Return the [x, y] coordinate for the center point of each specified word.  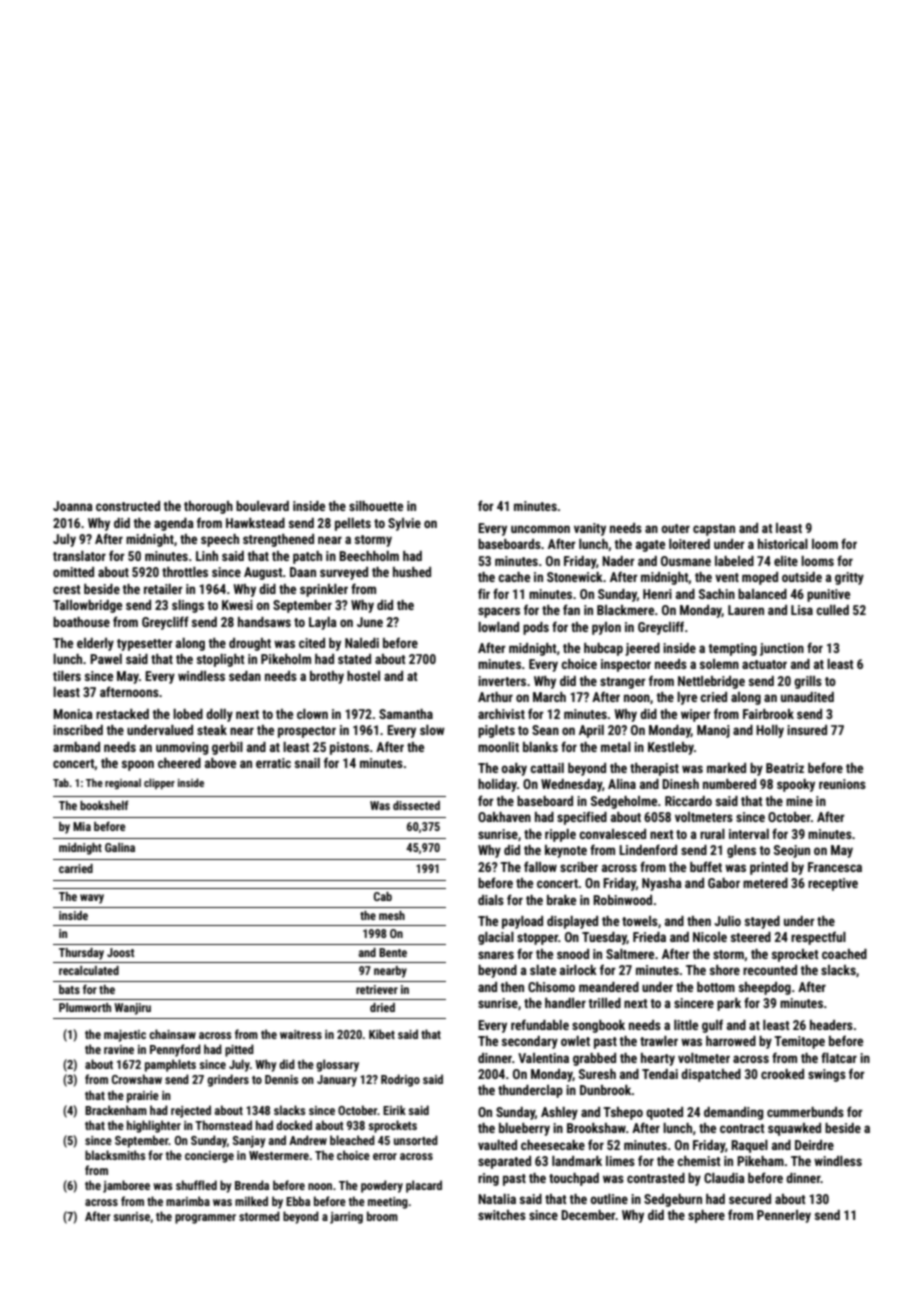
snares [496, 955]
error [385, 1156]
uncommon [540, 529]
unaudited [807, 697]
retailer [163, 589]
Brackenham [116, 1110]
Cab [383, 896]
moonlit [498, 747]
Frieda [649, 937]
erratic [273, 763]
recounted [770, 970]
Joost [120, 952]
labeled [734, 561]
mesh [392, 915]
